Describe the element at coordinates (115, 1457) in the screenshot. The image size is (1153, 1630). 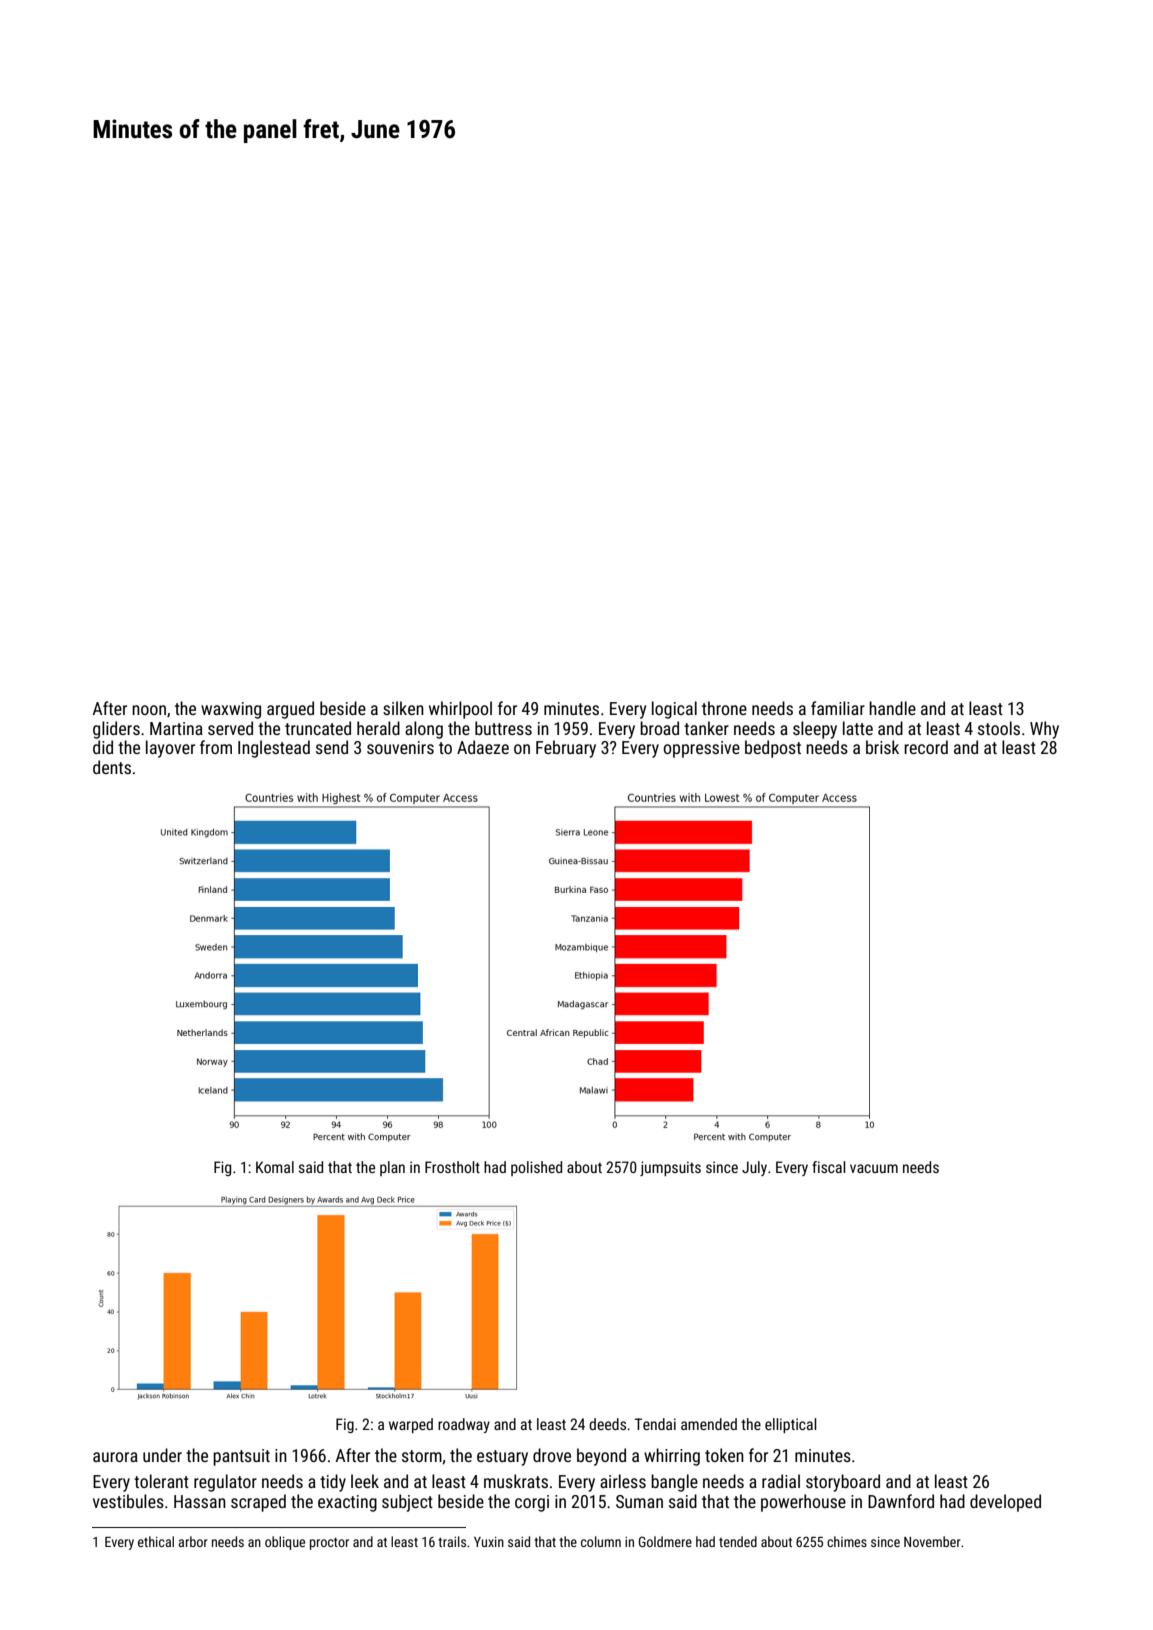
I see `aurora` at that location.
